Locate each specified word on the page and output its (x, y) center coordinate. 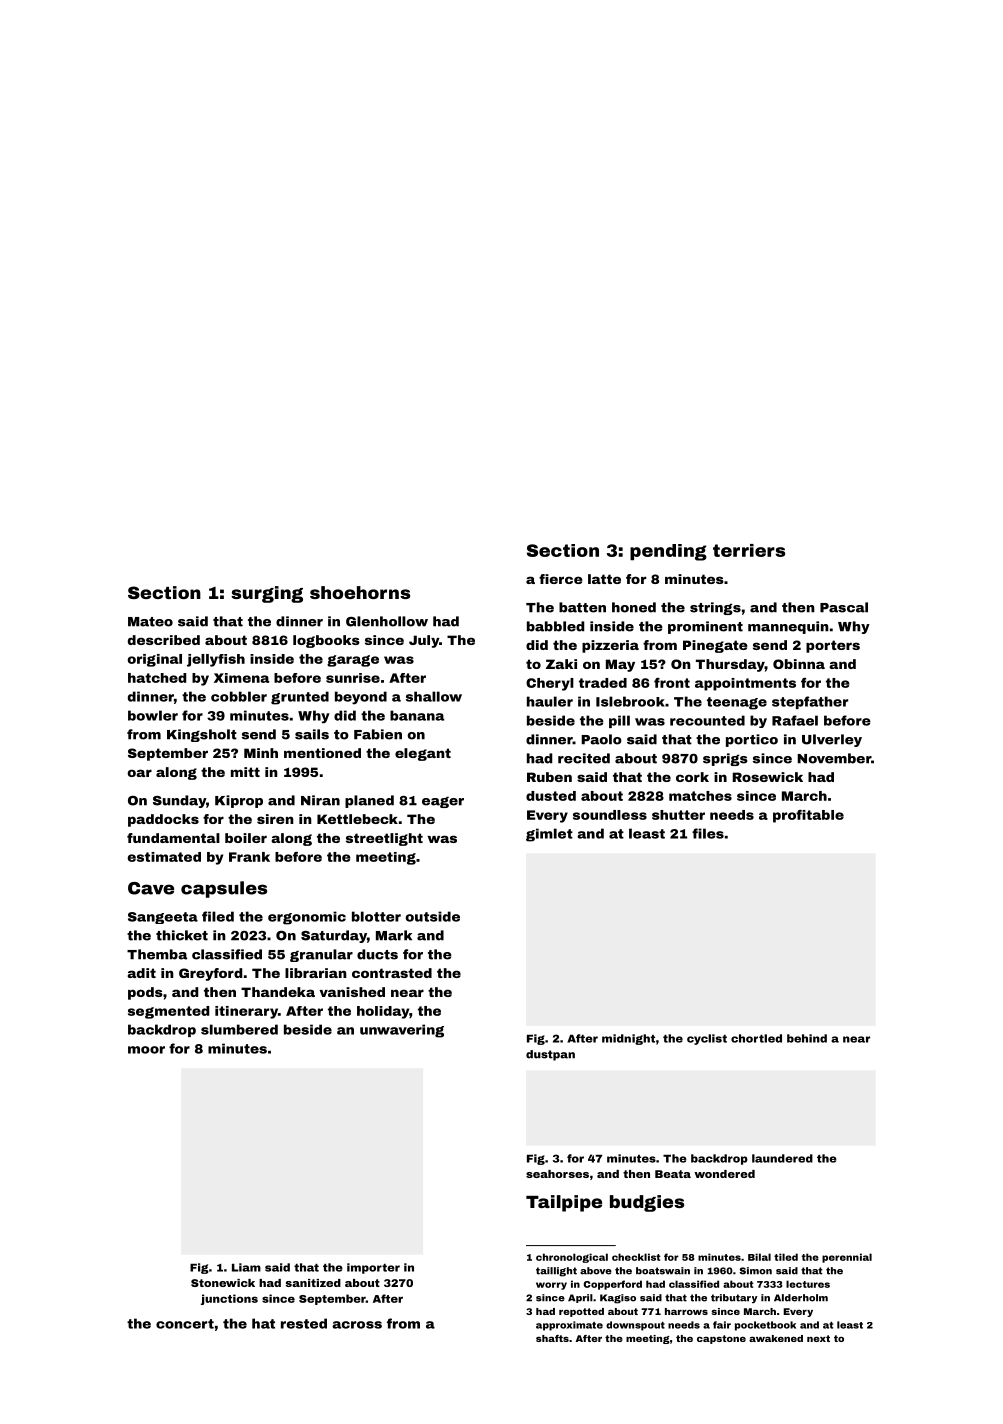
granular (321, 955)
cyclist (707, 1039)
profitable (808, 816)
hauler (550, 701)
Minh (261, 753)
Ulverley (832, 740)
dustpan (550, 1055)
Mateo (150, 622)
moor (146, 1050)
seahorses (557, 1174)
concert (185, 1324)
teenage (737, 703)
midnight (628, 1039)
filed (218, 916)
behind (807, 1038)
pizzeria (610, 646)
